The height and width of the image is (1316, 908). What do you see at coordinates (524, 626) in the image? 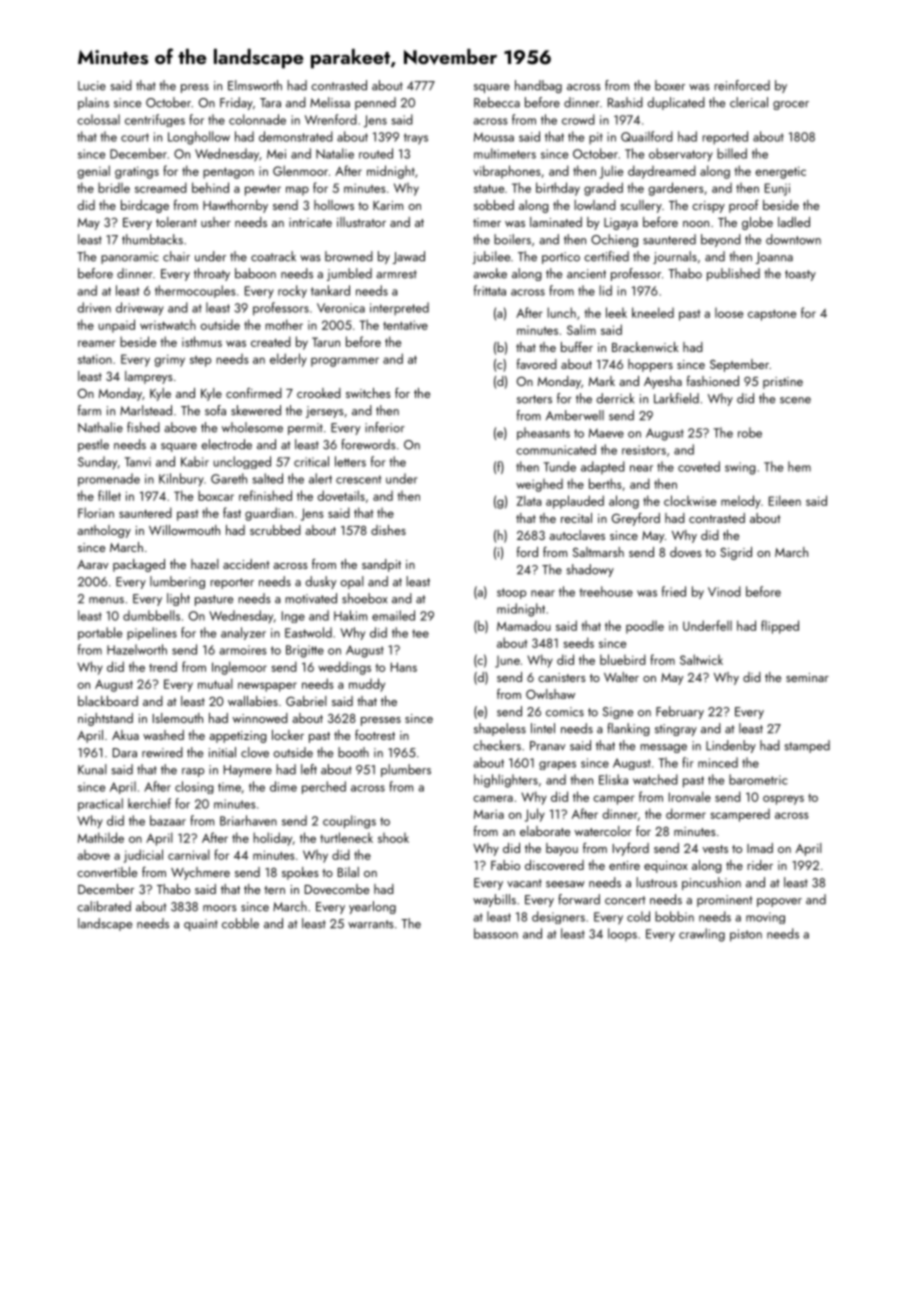
I see `Mamadou` at bounding box center [524, 626].
